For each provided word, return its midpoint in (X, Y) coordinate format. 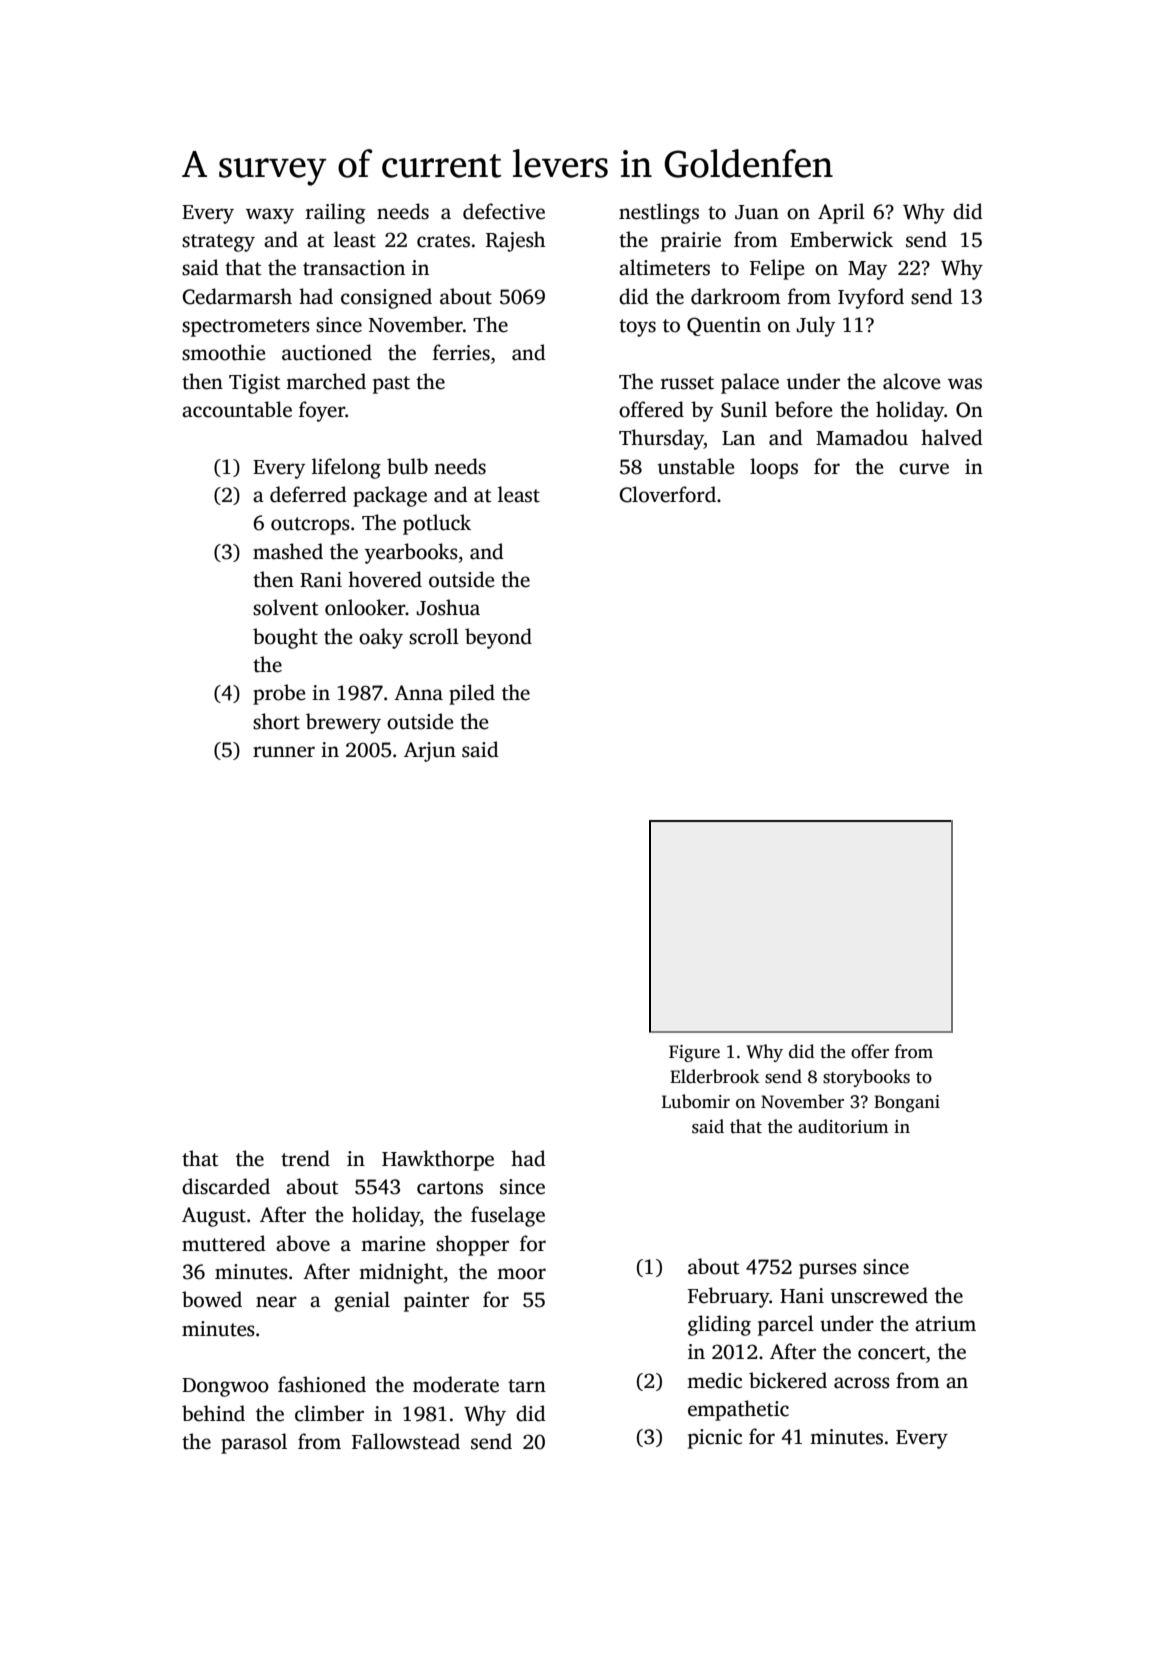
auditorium (843, 1126)
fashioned (322, 1384)
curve (924, 469)
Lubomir (696, 1101)
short (276, 721)
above (303, 1243)
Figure (694, 1053)
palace (750, 383)
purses (828, 1271)
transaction (354, 268)
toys (637, 328)
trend (305, 1158)
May (867, 270)
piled (472, 694)
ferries (461, 352)
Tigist (254, 384)
